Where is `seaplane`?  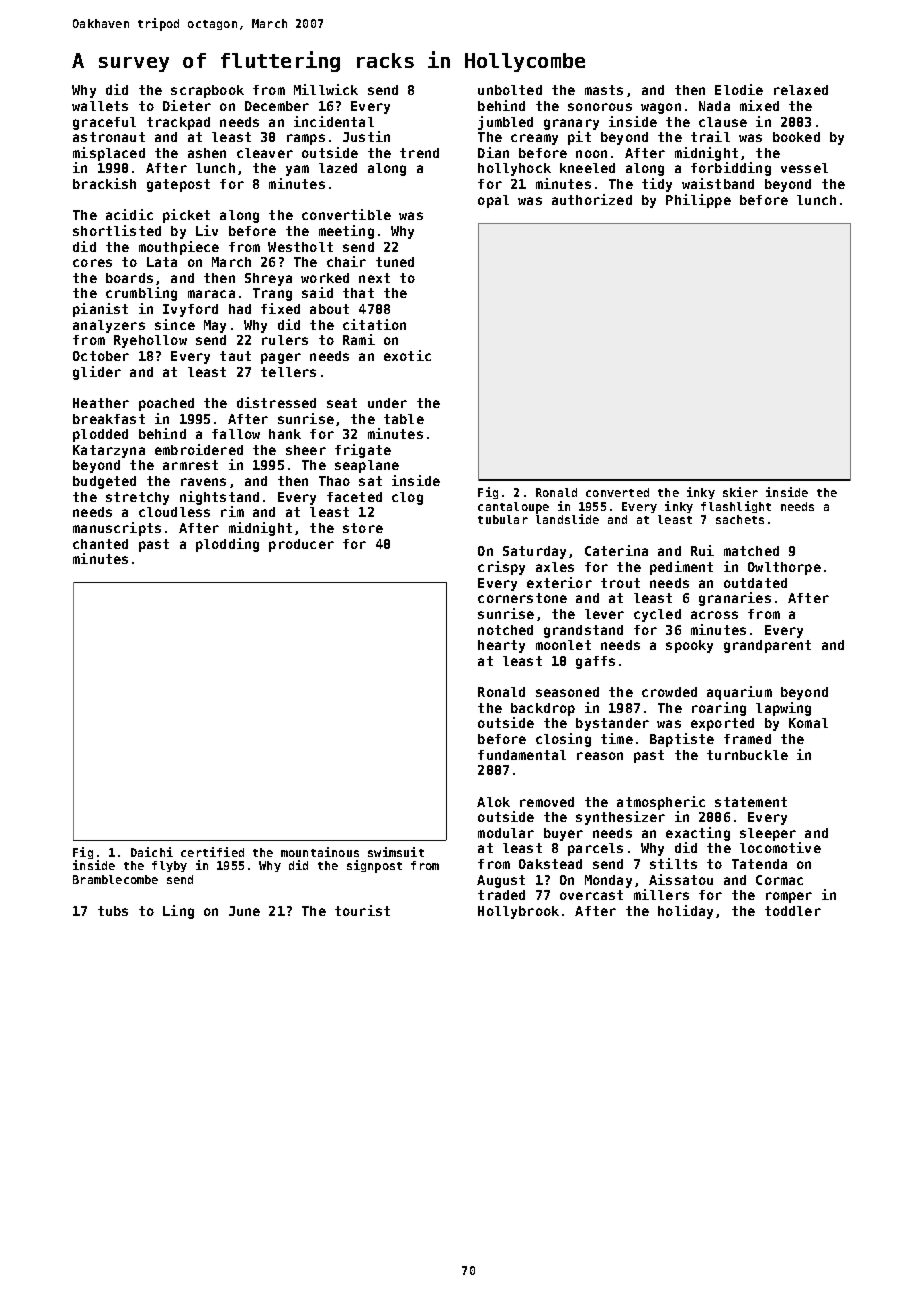
seaplane is located at coordinates (367, 466).
